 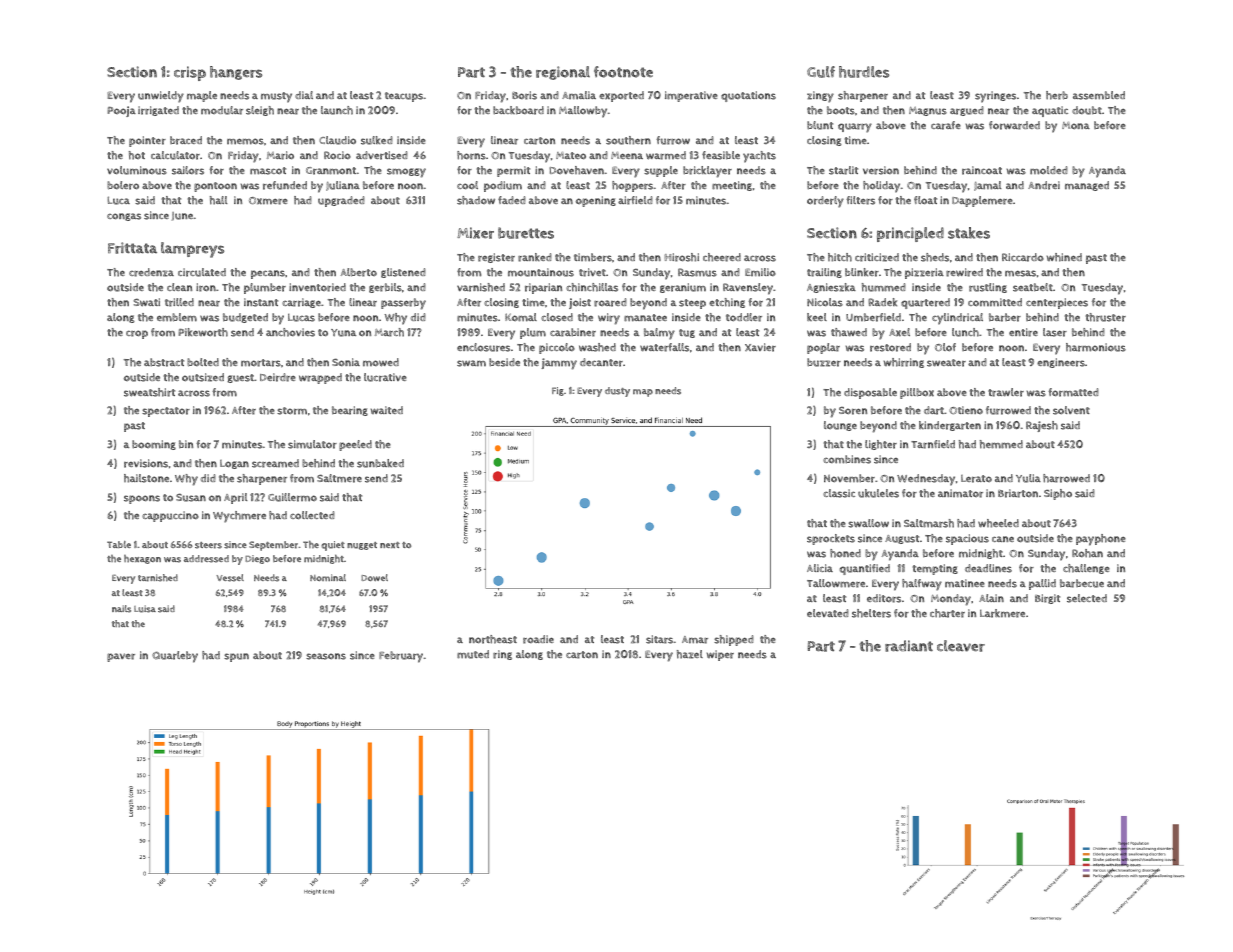 I want to click on Axel, so click(x=899, y=332).
